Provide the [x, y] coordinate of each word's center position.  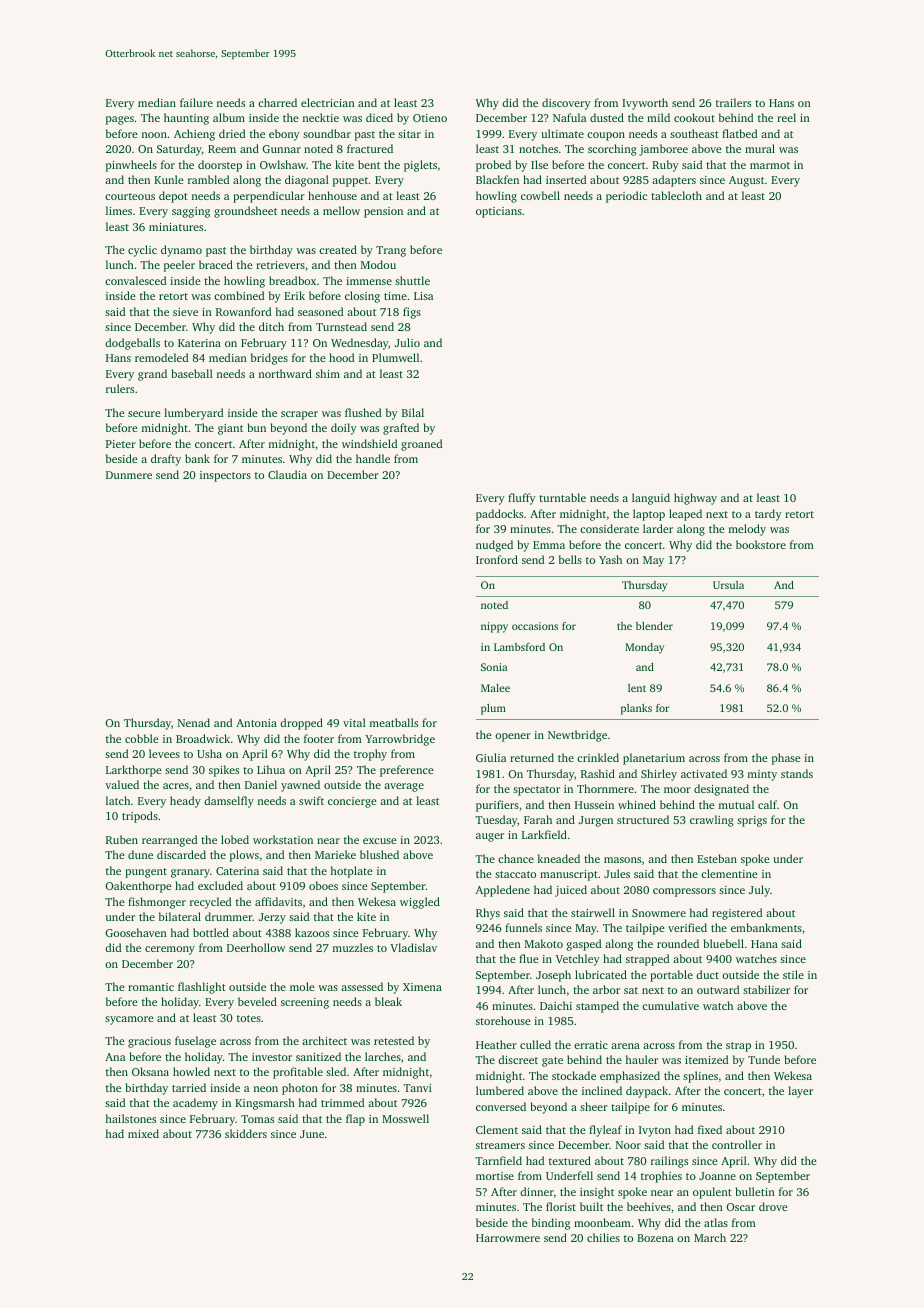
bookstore [761, 544]
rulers [120, 388]
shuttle [412, 280]
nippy [494, 627]
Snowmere [659, 913]
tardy [768, 515]
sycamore [129, 1020]
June [312, 1134]
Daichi [556, 1005]
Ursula [728, 585]
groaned [421, 445]
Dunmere [129, 475]
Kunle [169, 179]
